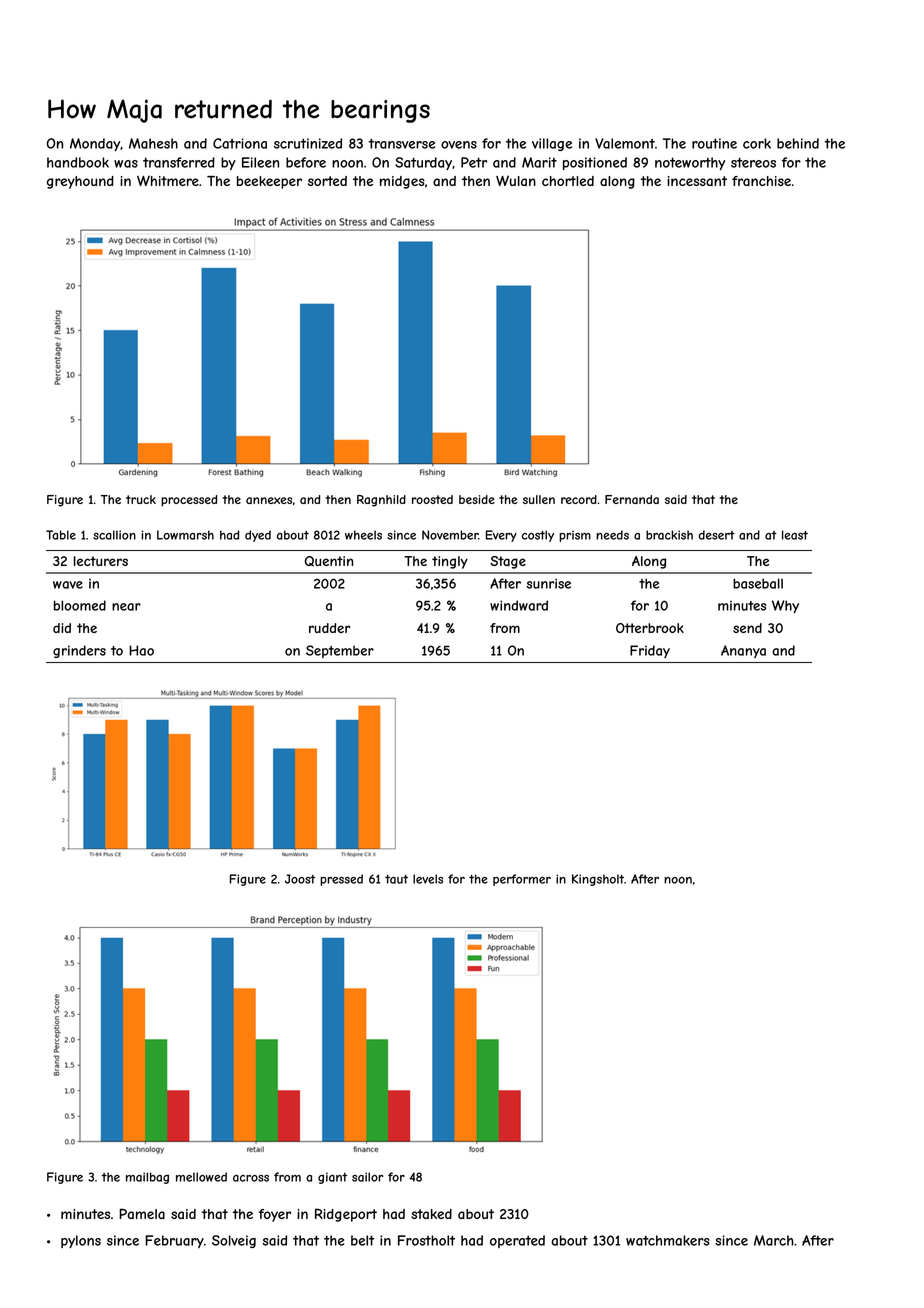 The height and width of the image is (1308, 924). Describe the element at coordinates (761, 181) in the image. I see `franchise` at that location.
